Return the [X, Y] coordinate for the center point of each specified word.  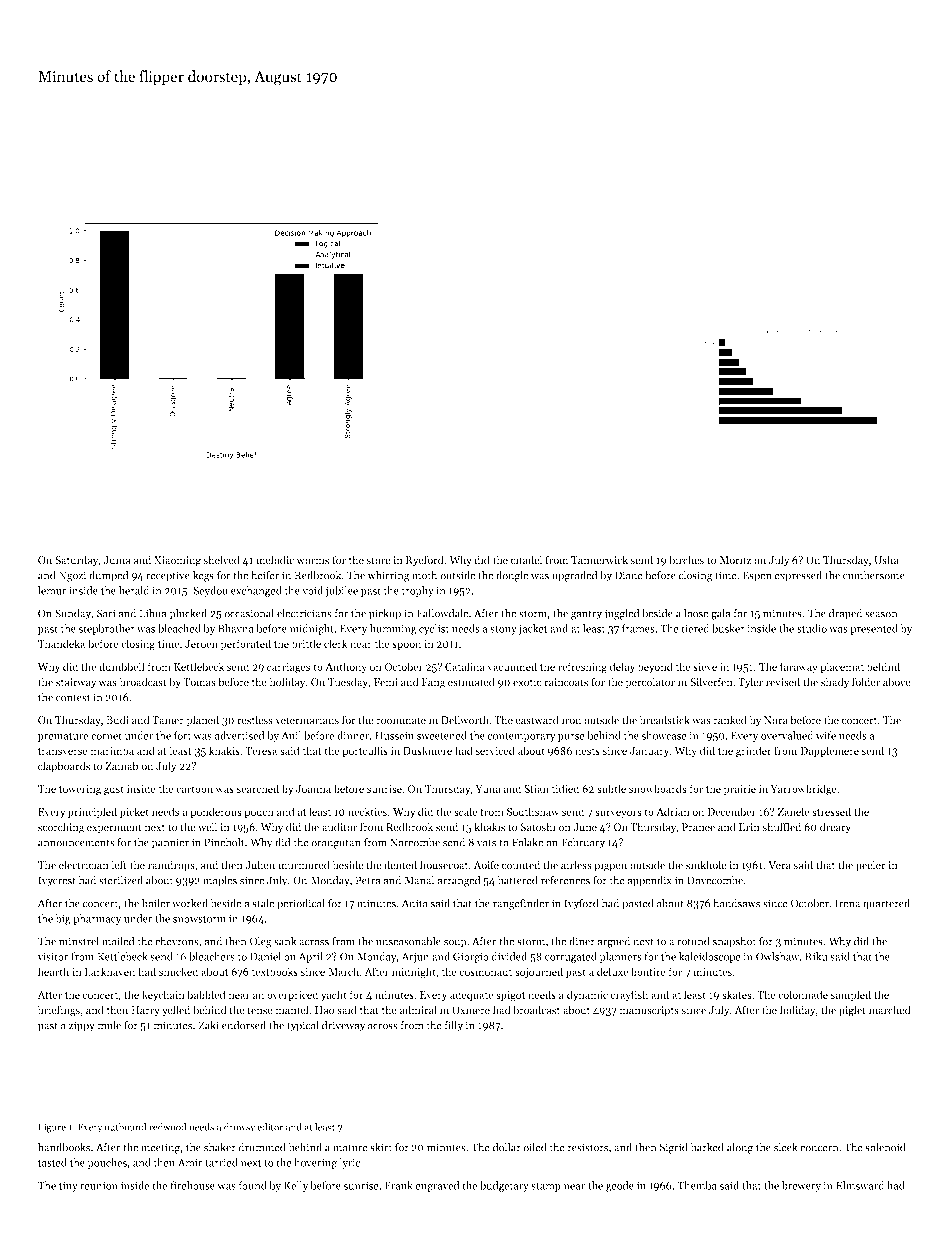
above [897, 682]
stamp [546, 1187]
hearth [53, 971]
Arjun [415, 957]
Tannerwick [599, 559]
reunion [99, 1186]
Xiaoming [177, 561]
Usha [886, 560]
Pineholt [224, 842]
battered [517, 880]
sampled [851, 995]
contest [73, 698]
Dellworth [465, 720]
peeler [870, 866]
